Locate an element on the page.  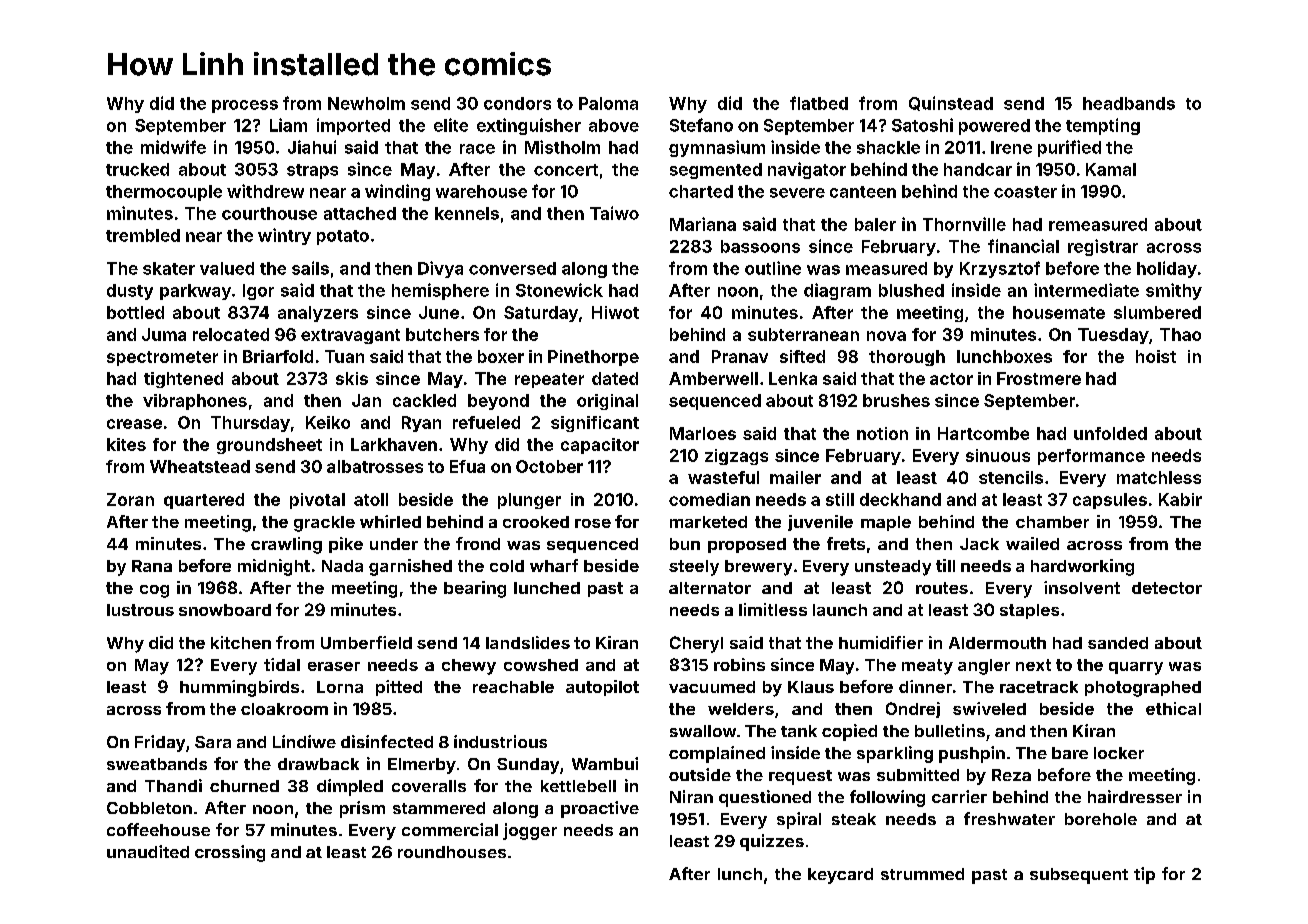
Efua is located at coordinates (467, 466).
